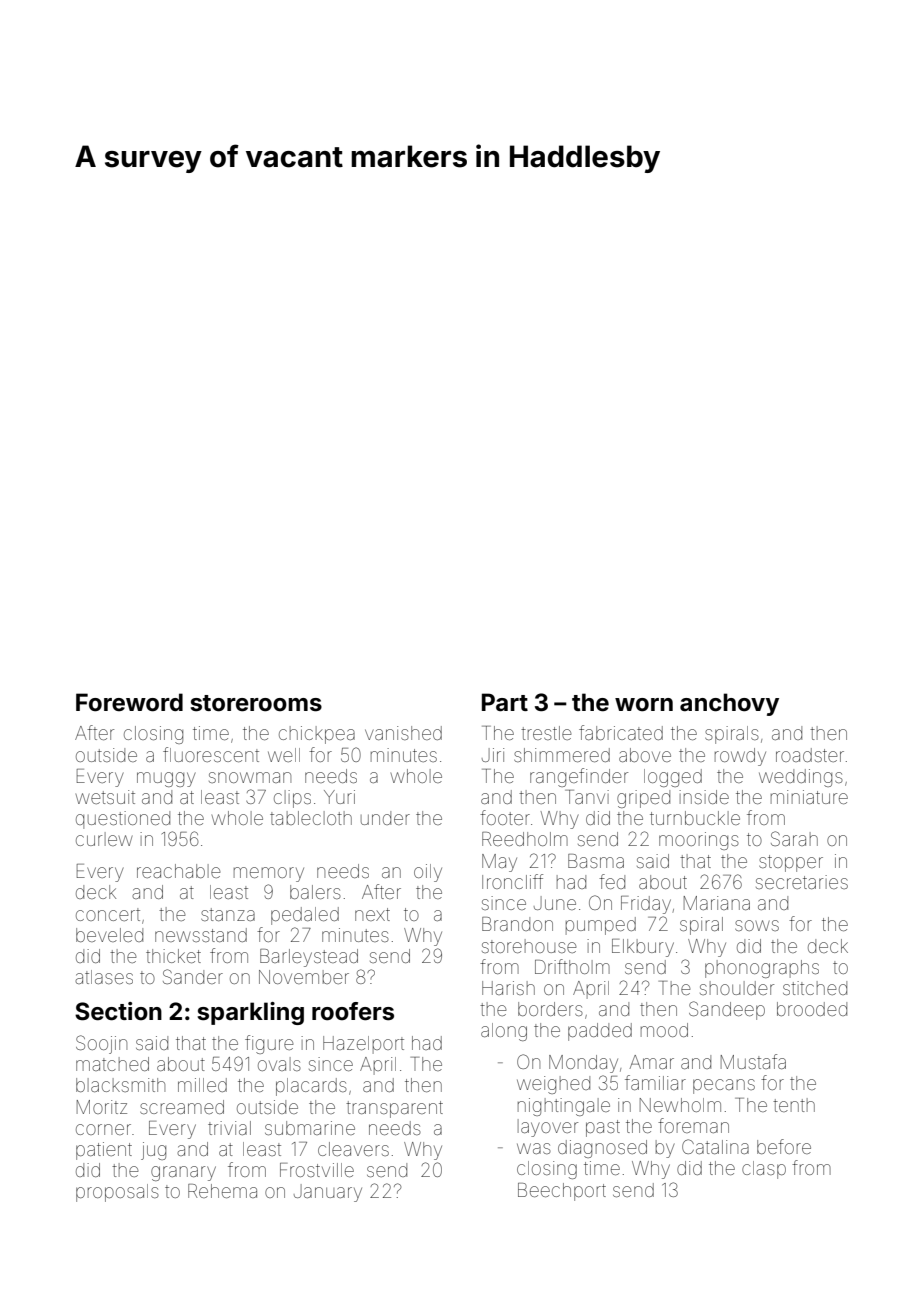  What do you see at coordinates (117, 1193) in the screenshot?
I see `proposals` at bounding box center [117, 1193].
